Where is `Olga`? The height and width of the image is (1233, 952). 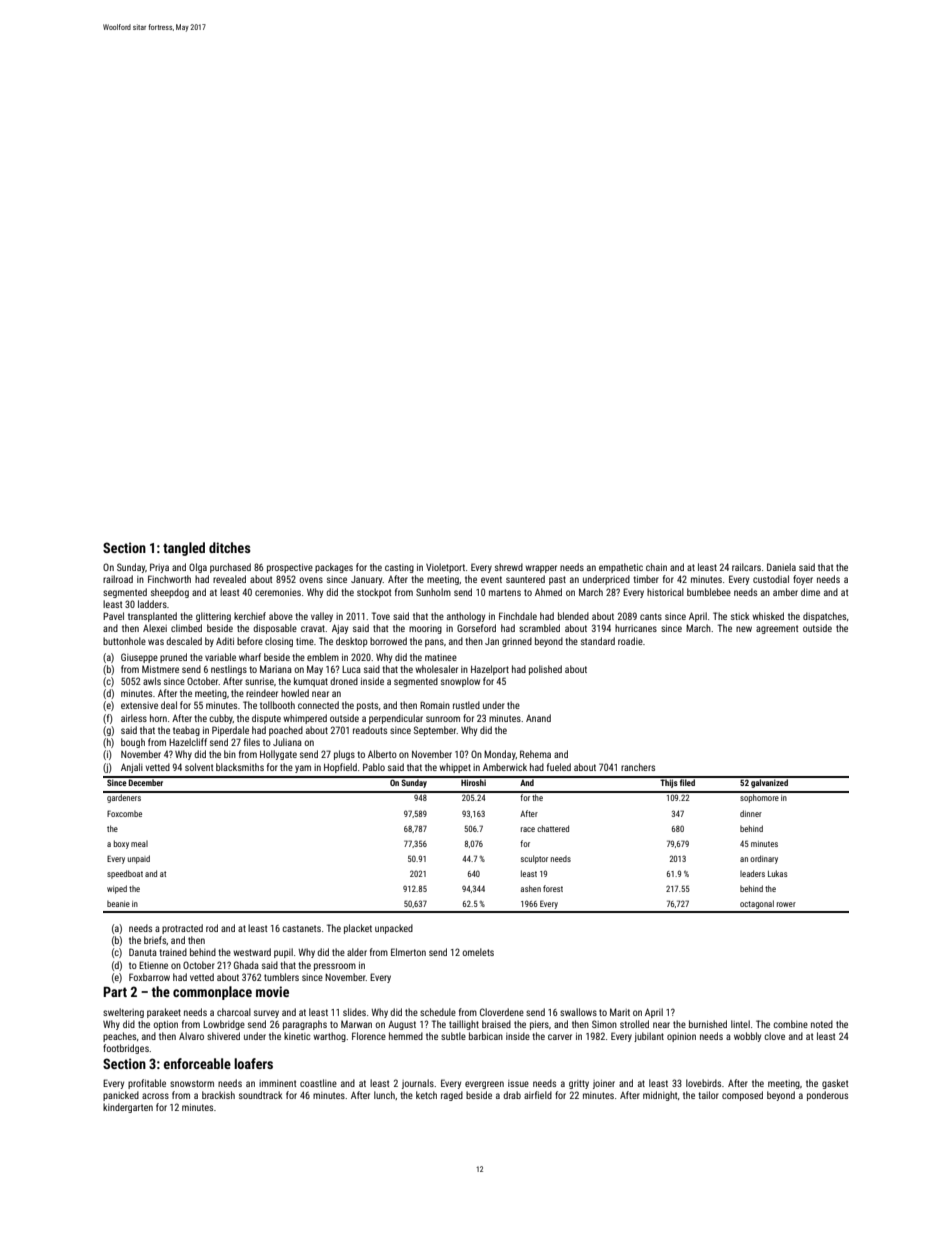
Olga is located at coordinates (198, 568).
